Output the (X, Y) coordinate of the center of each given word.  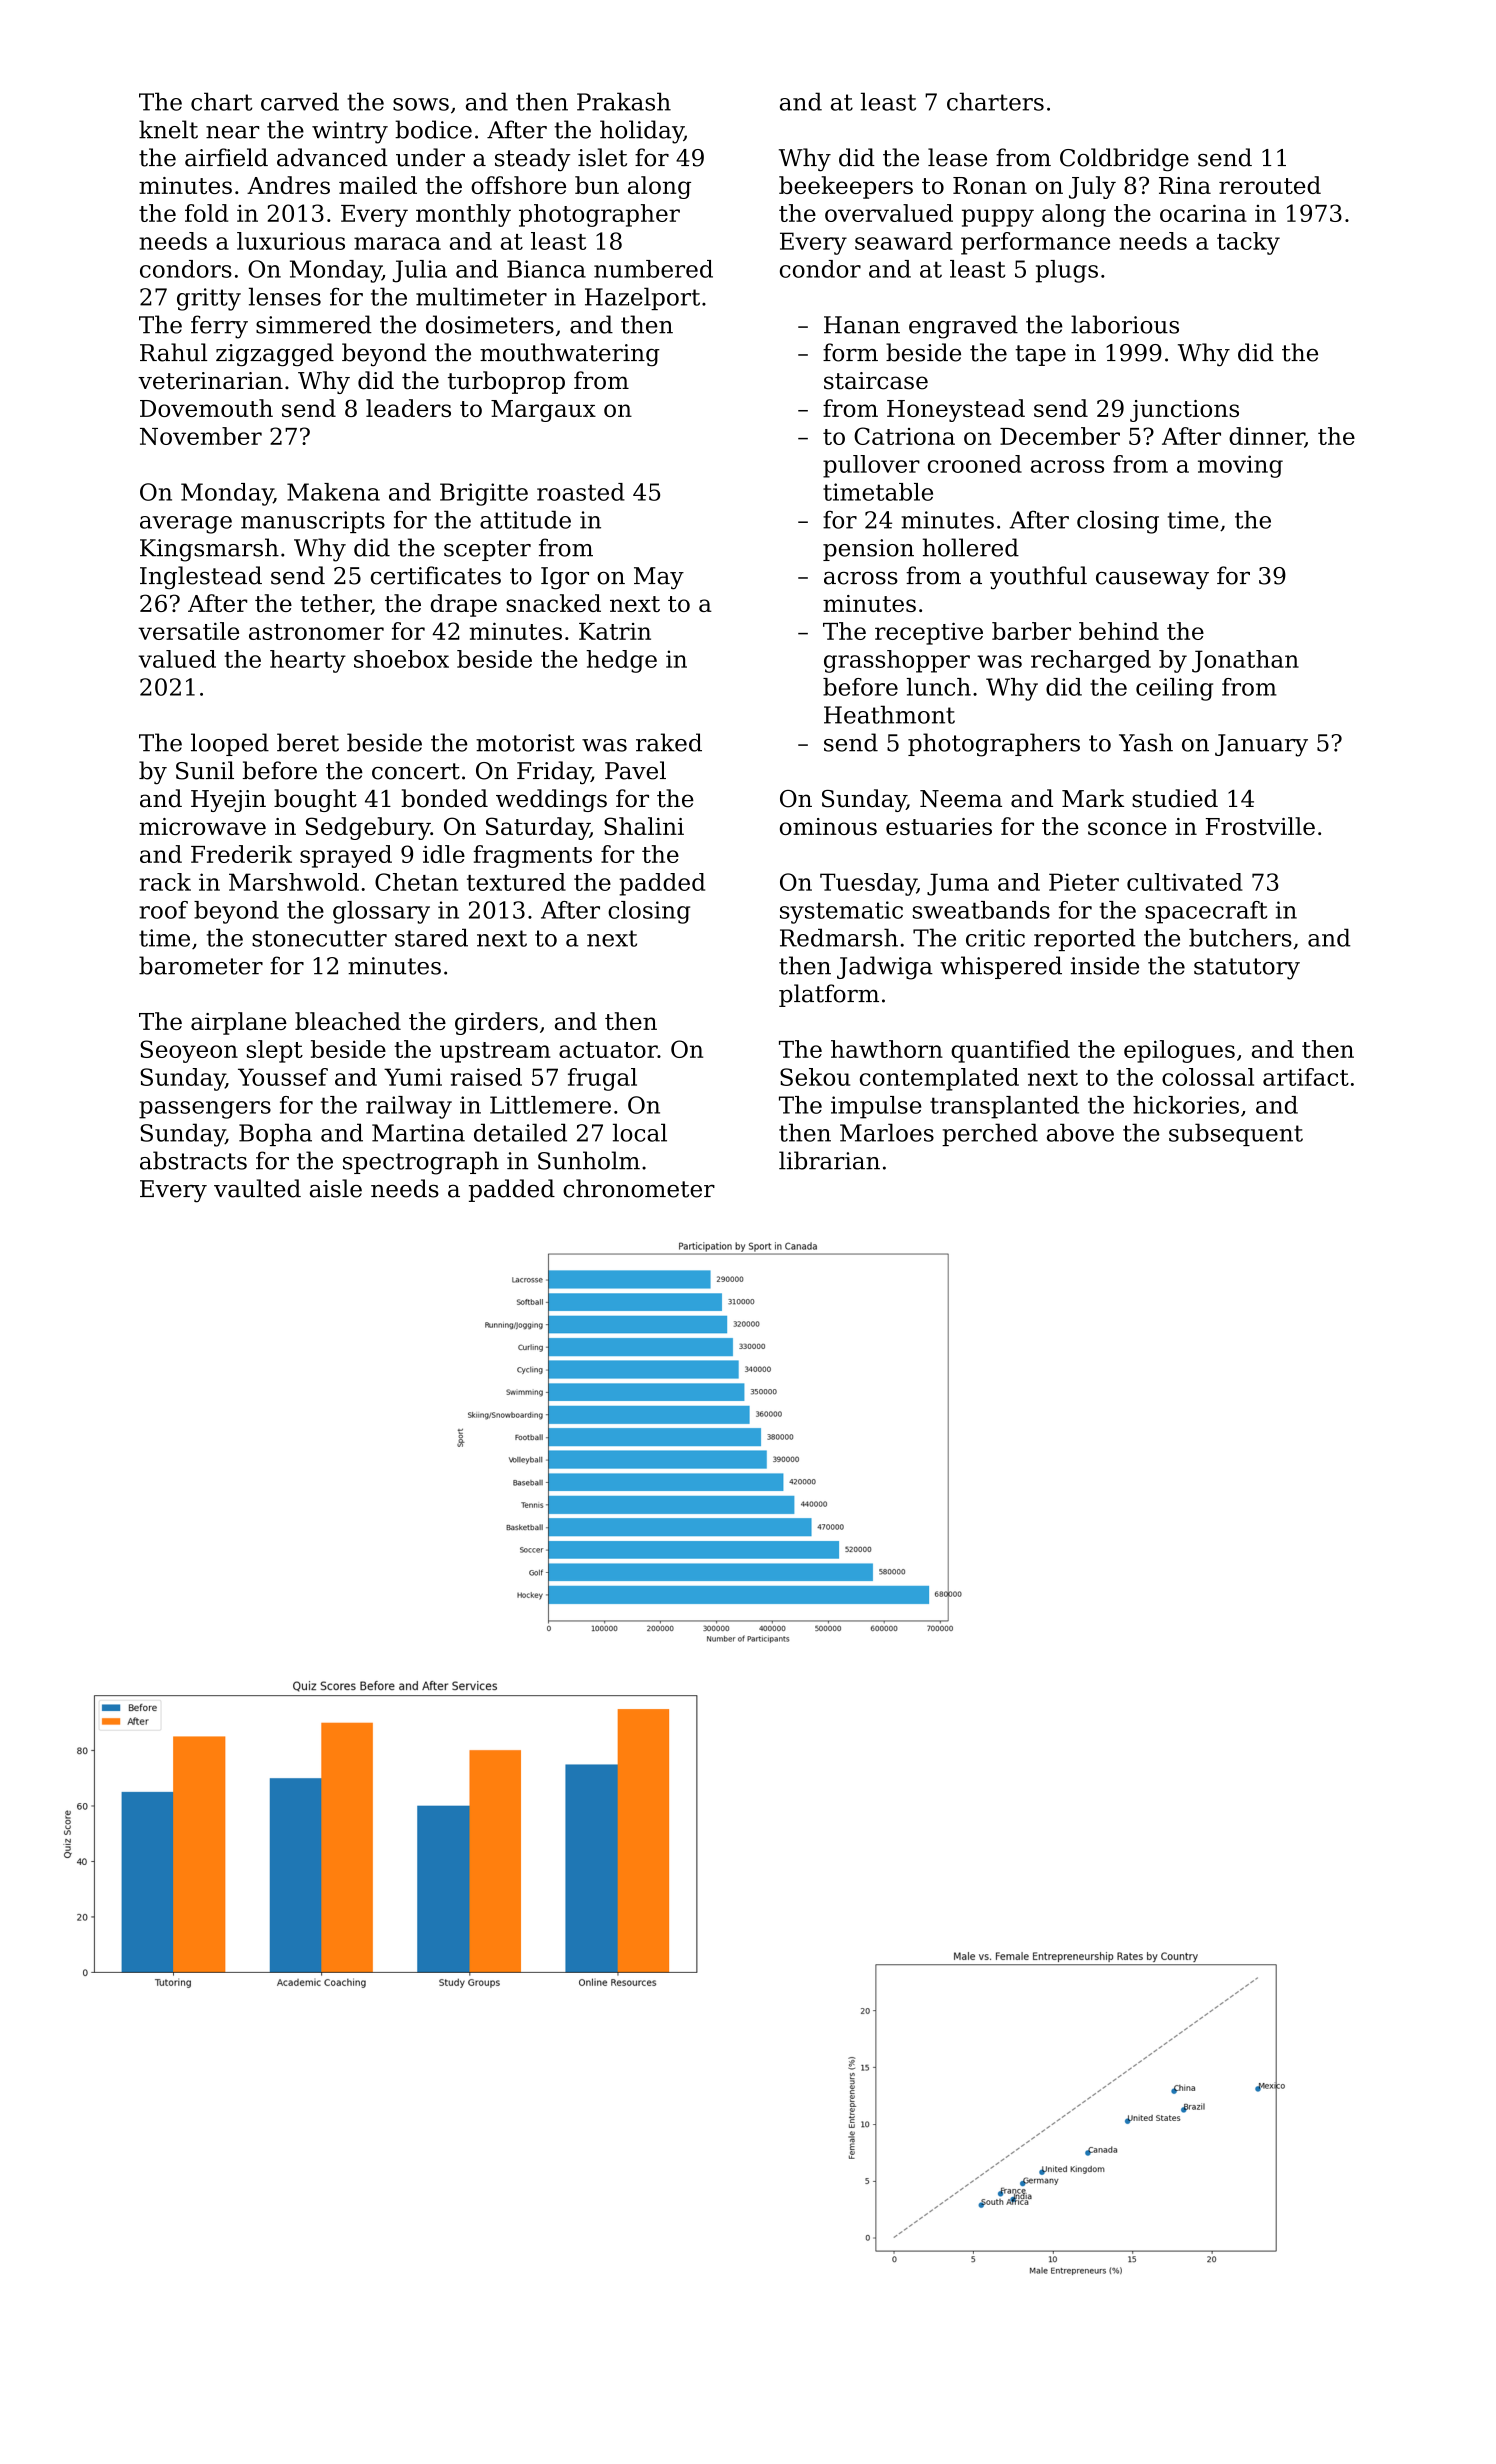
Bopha (275, 1134)
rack (165, 882)
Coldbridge (1124, 160)
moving (1240, 466)
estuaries (939, 826)
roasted (581, 492)
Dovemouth (206, 408)
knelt (168, 129)
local (640, 1132)
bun (597, 185)
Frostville (1260, 826)
